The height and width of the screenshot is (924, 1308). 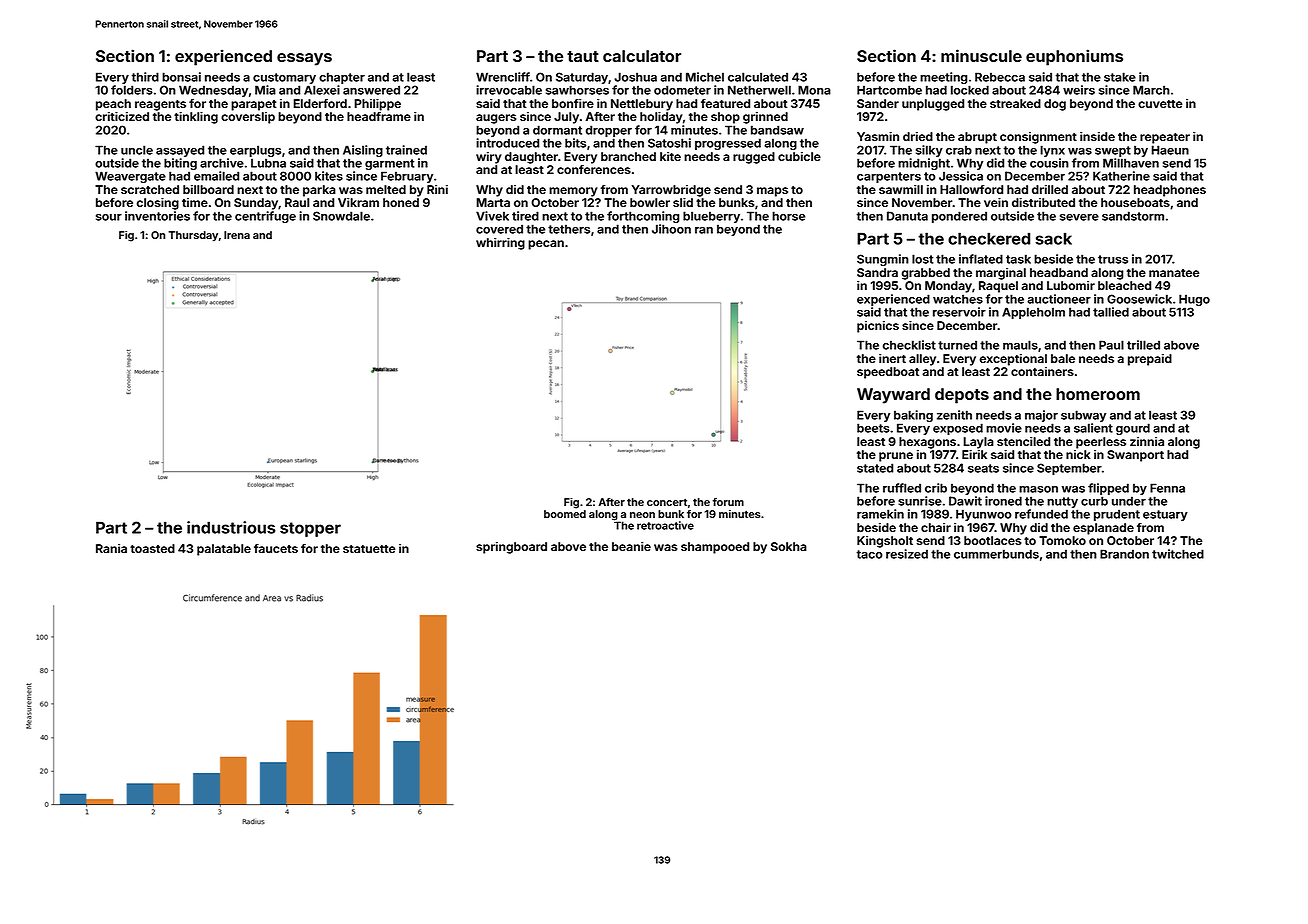 What do you see at coordinates (1170, 191) in the screenshot?
I see `headphones` at bounding box center [1170, 191].
